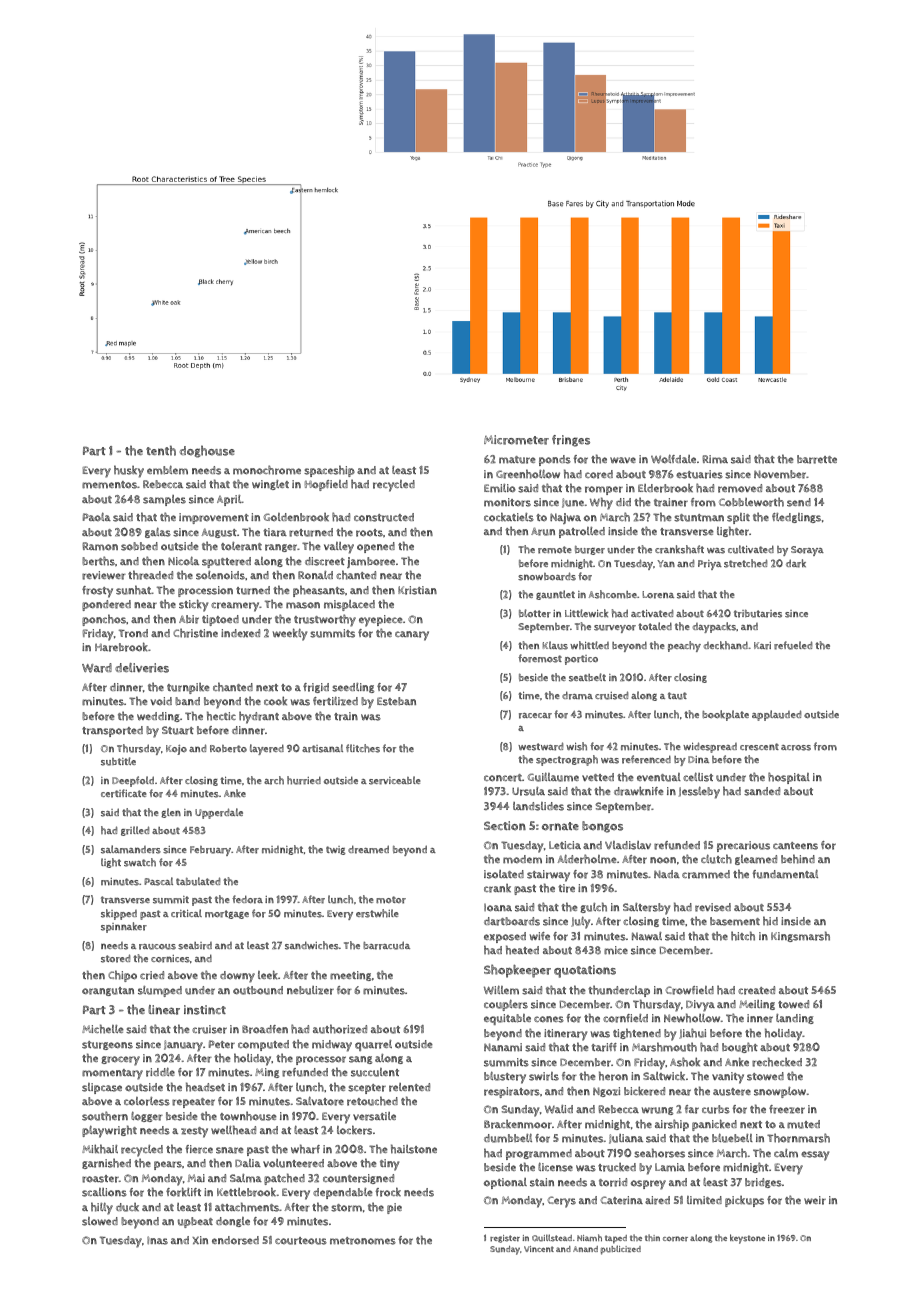  Describe the element at coordinates (140, 862) in the document. I see `swatch` at that location.
